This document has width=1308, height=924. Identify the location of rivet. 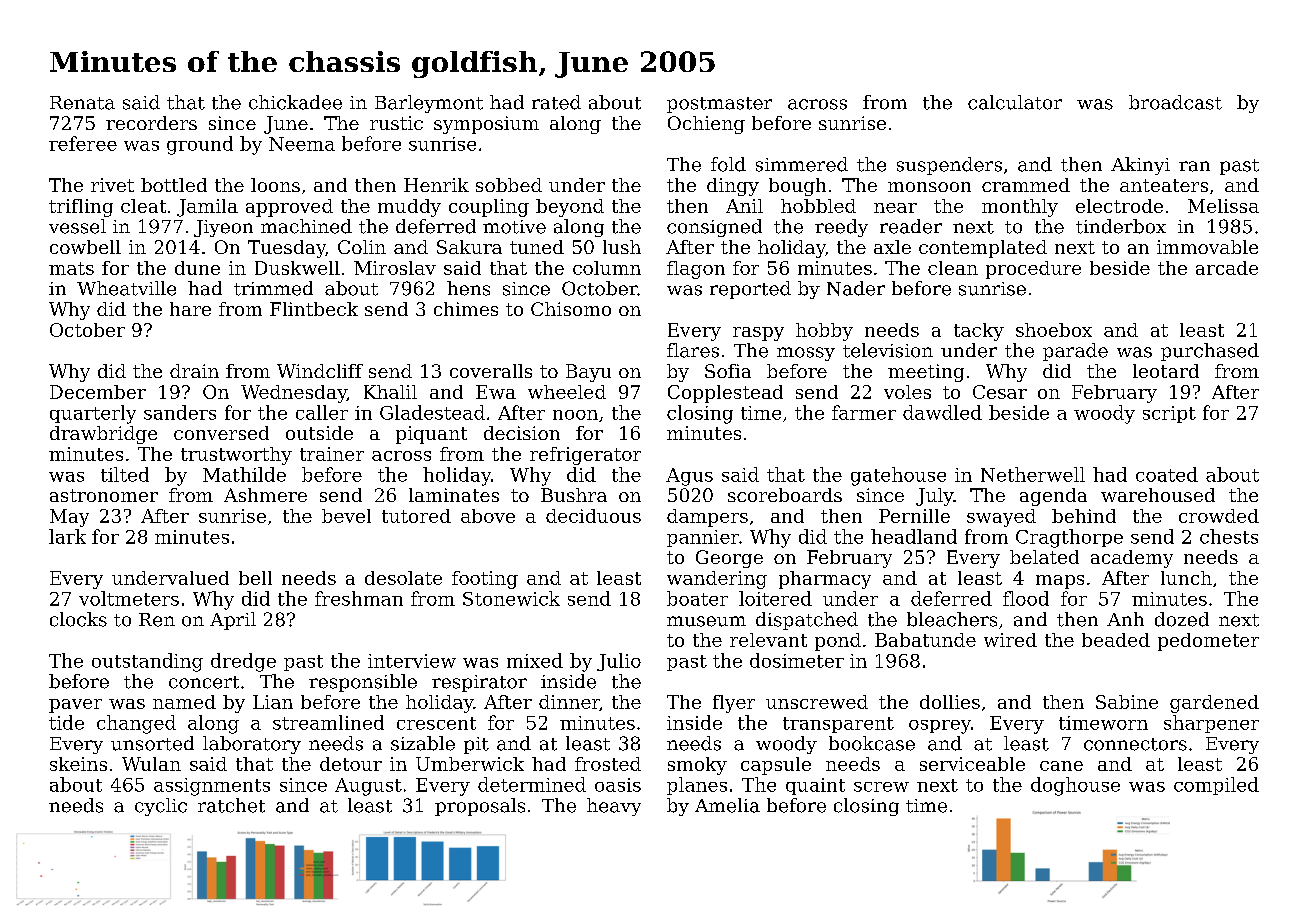
(112, 185).
